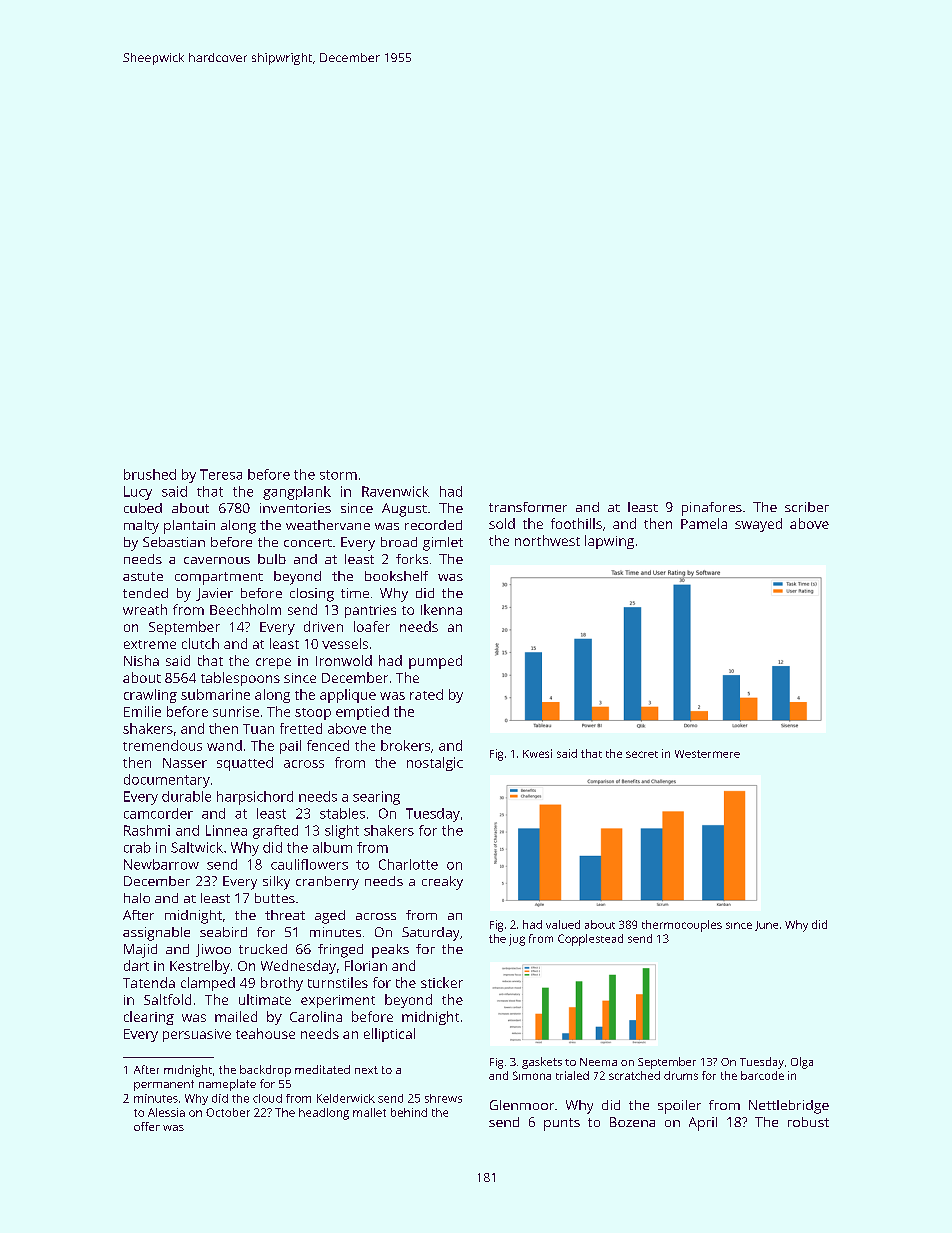  I want to click on peaks, so click(390, 951).
